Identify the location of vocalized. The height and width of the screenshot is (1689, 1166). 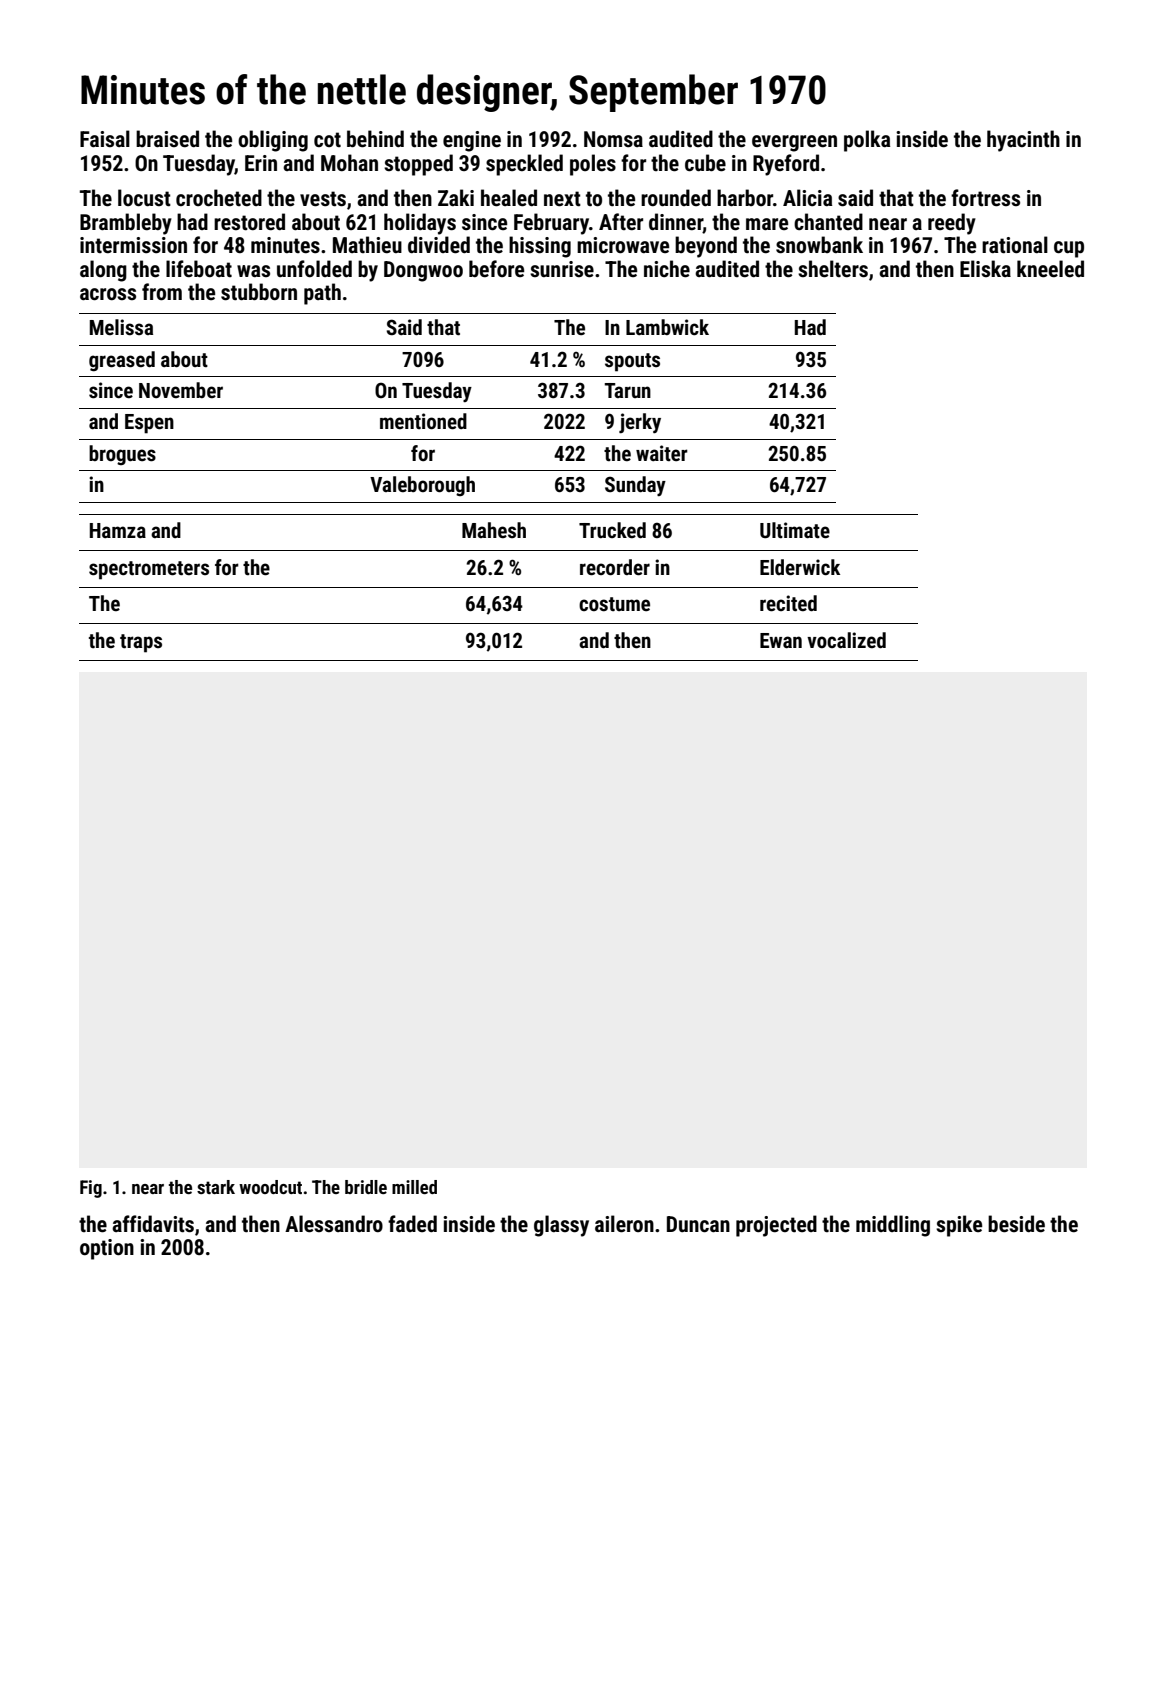
(846, 640).
